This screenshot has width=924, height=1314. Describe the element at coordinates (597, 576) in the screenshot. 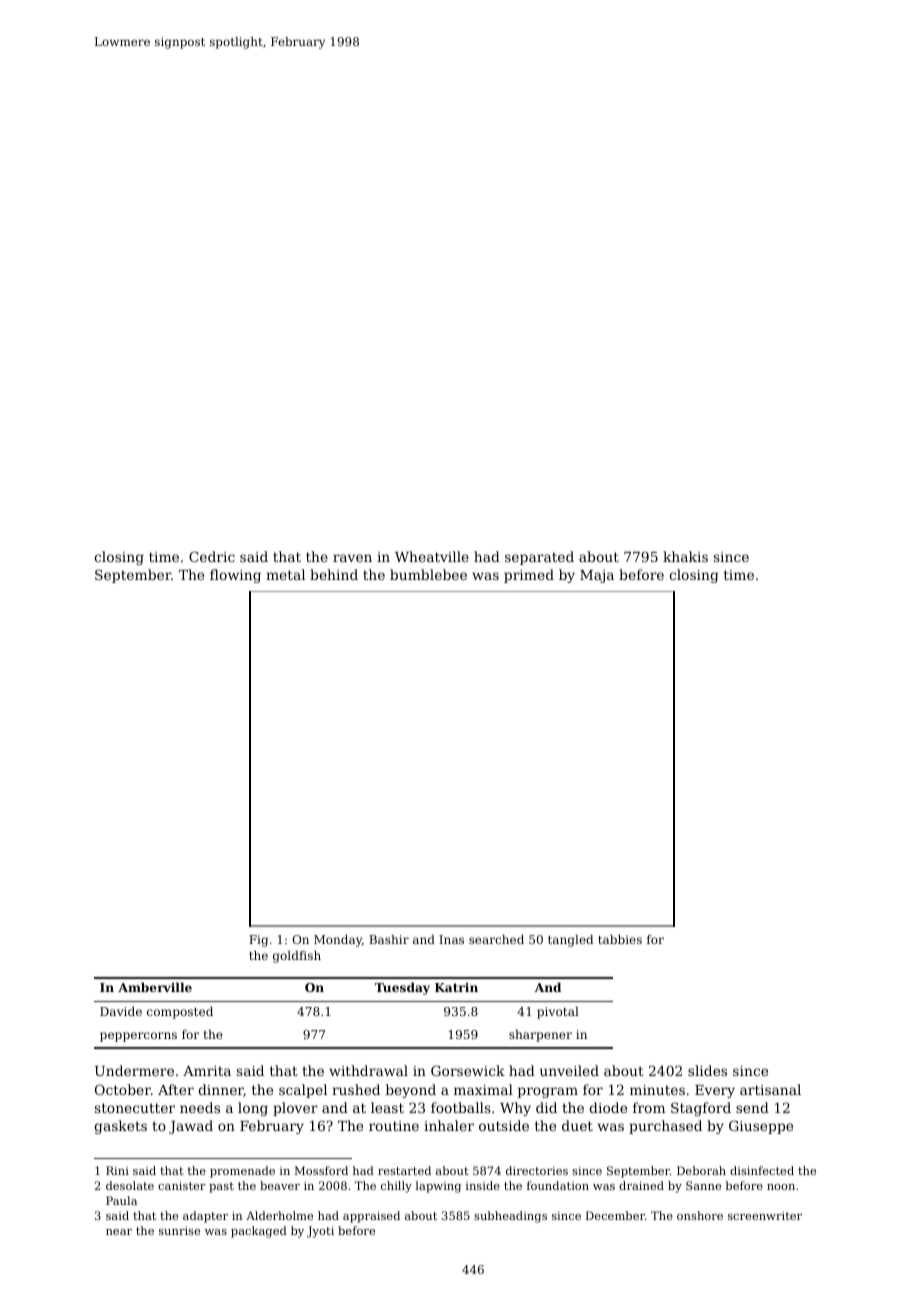

I see `Maja` at that location.
